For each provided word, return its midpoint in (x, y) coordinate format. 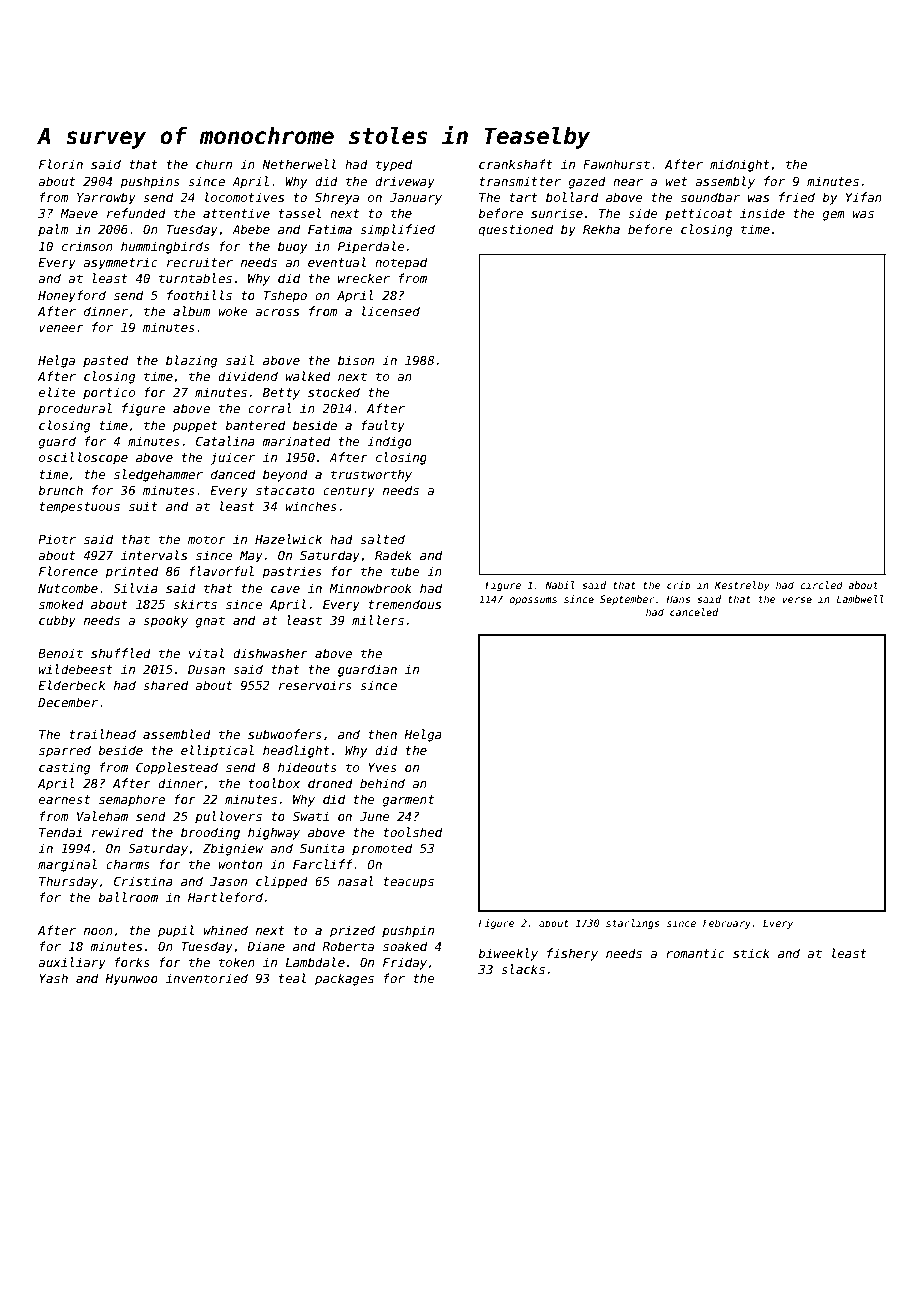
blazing (191, 361)
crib (679, 585)
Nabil (560, 585)
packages (344, 979)
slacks (523, 969)
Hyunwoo (131, 980)
